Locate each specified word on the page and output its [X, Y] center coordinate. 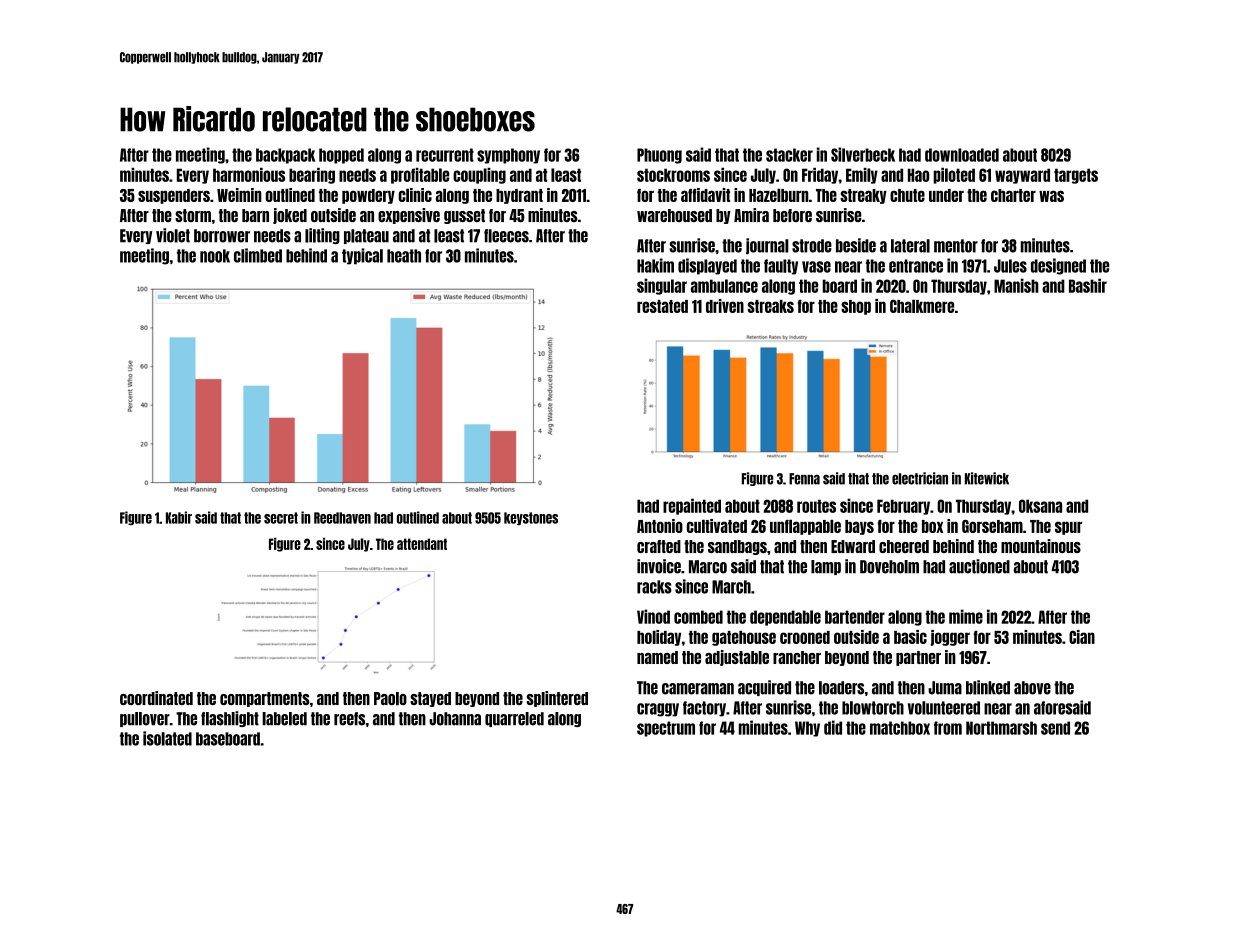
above [1032, 688]
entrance [916, 266]
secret [281, 518]
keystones [531, 518]
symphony [508, 156]
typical [362, 256]
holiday [659, 638]
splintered [557, 699]
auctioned [979, 566]
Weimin [239, 195]
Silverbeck [863, 154]
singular [662, 286]
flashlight [230, 719]
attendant [422, 544]
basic [910, 637]
